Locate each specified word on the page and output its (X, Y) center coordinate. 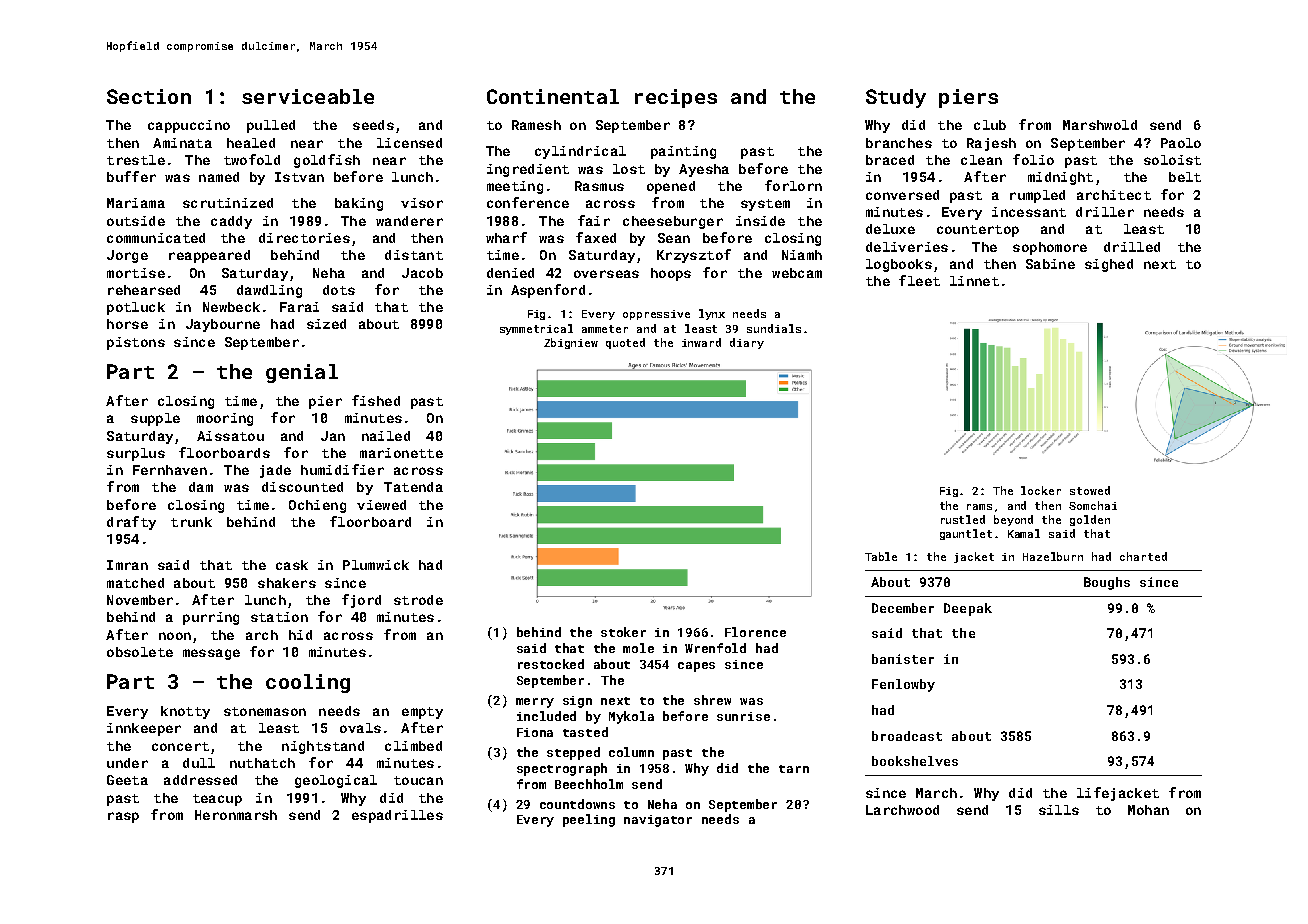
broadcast (907, 736)
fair (594, 220)
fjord (361, 601)
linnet (974, 281)
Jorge (127, 256)
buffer (131, 176)
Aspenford (548, 291)
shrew (712, 700)
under (127, 763)
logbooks (899, 265)
